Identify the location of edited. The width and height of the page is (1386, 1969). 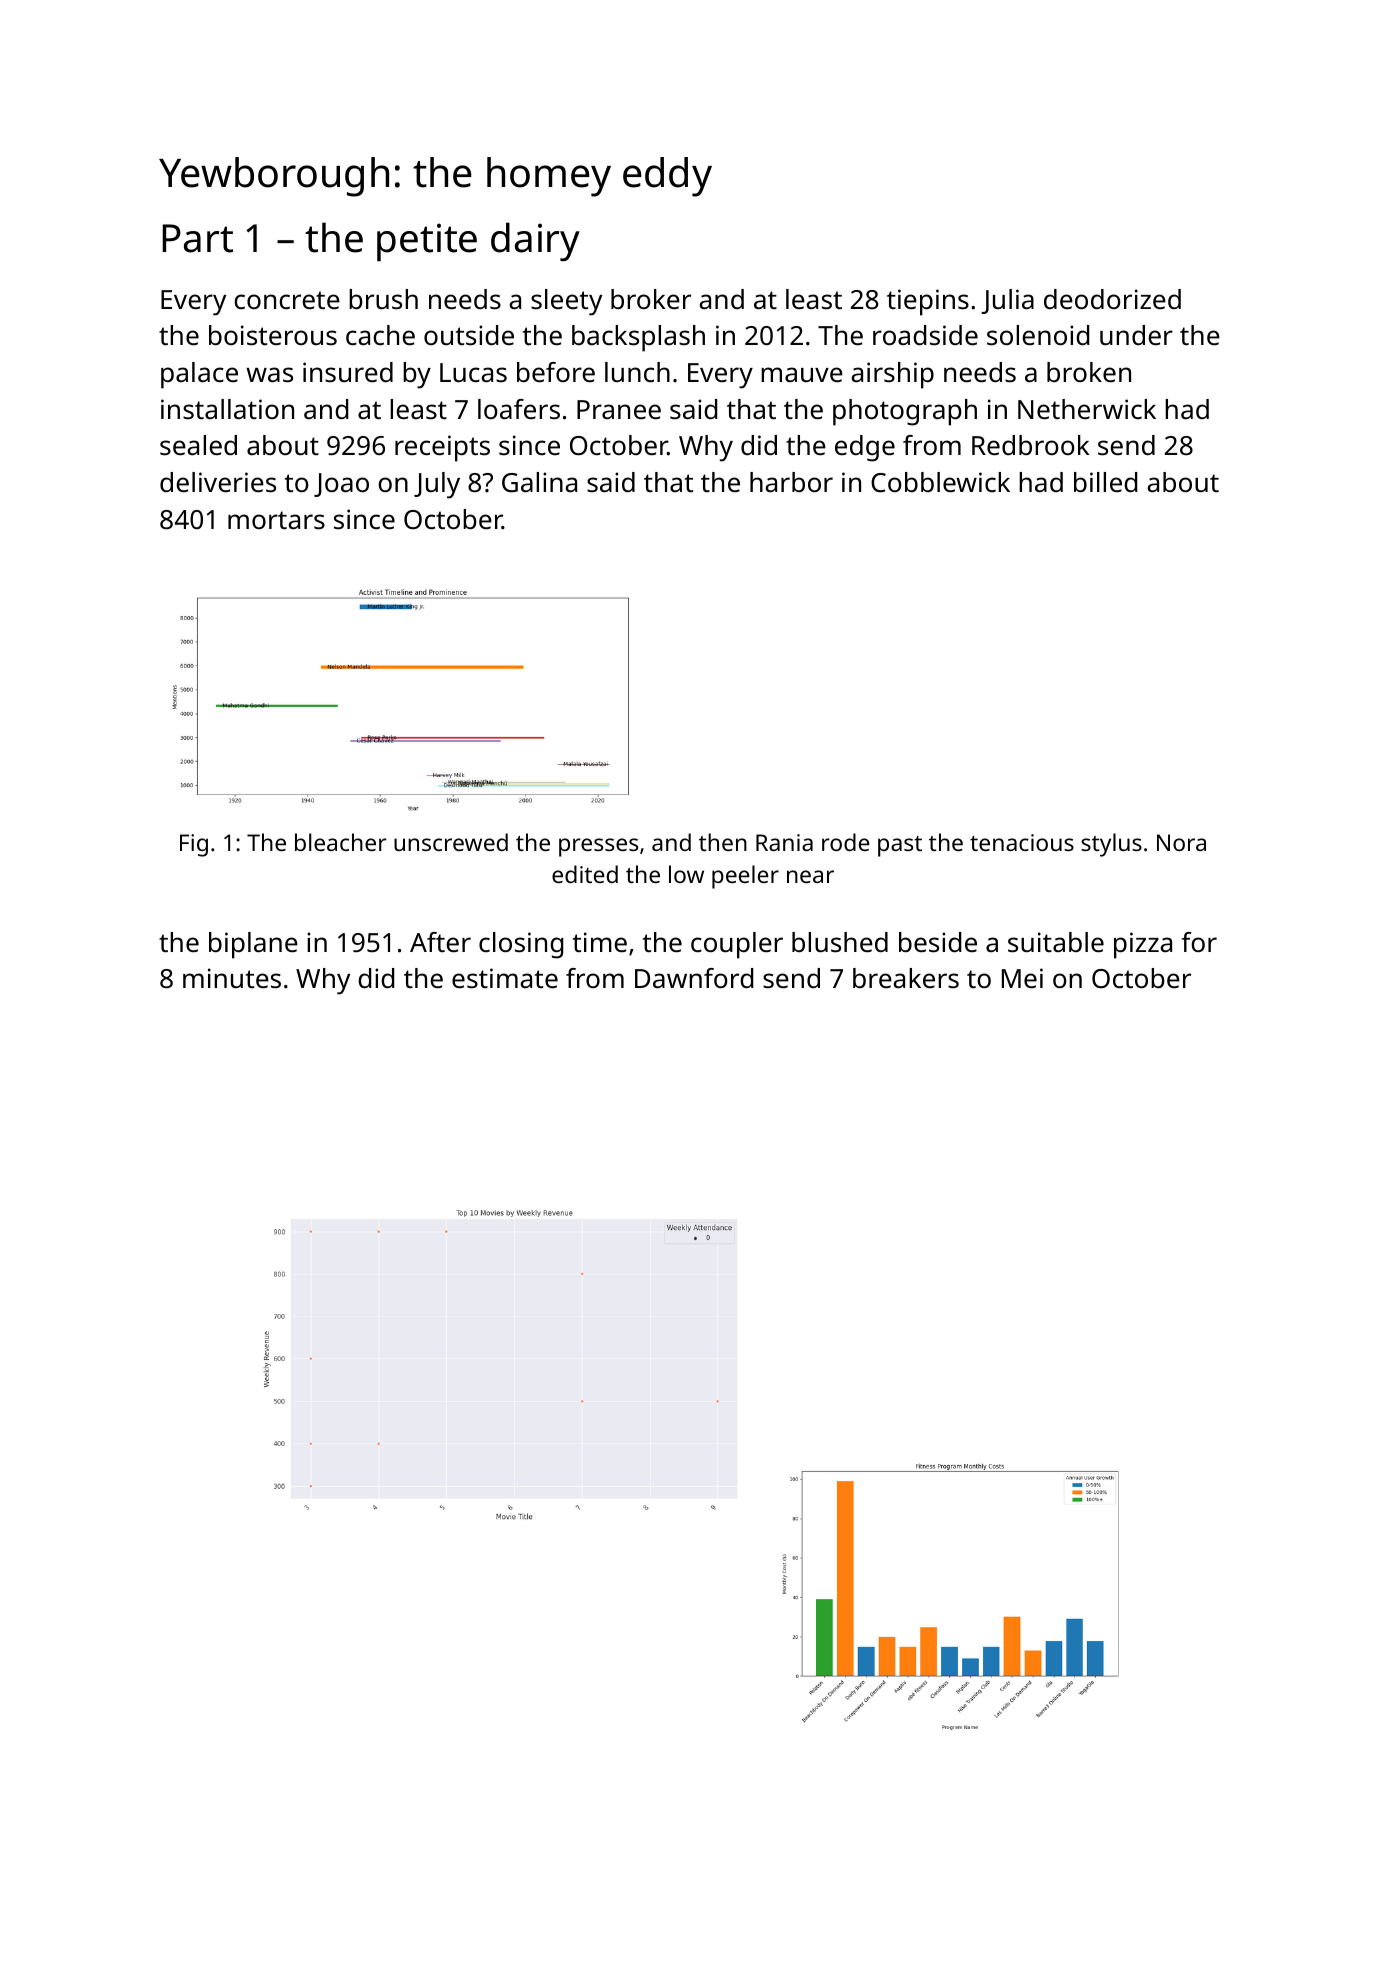
(585, 874).
